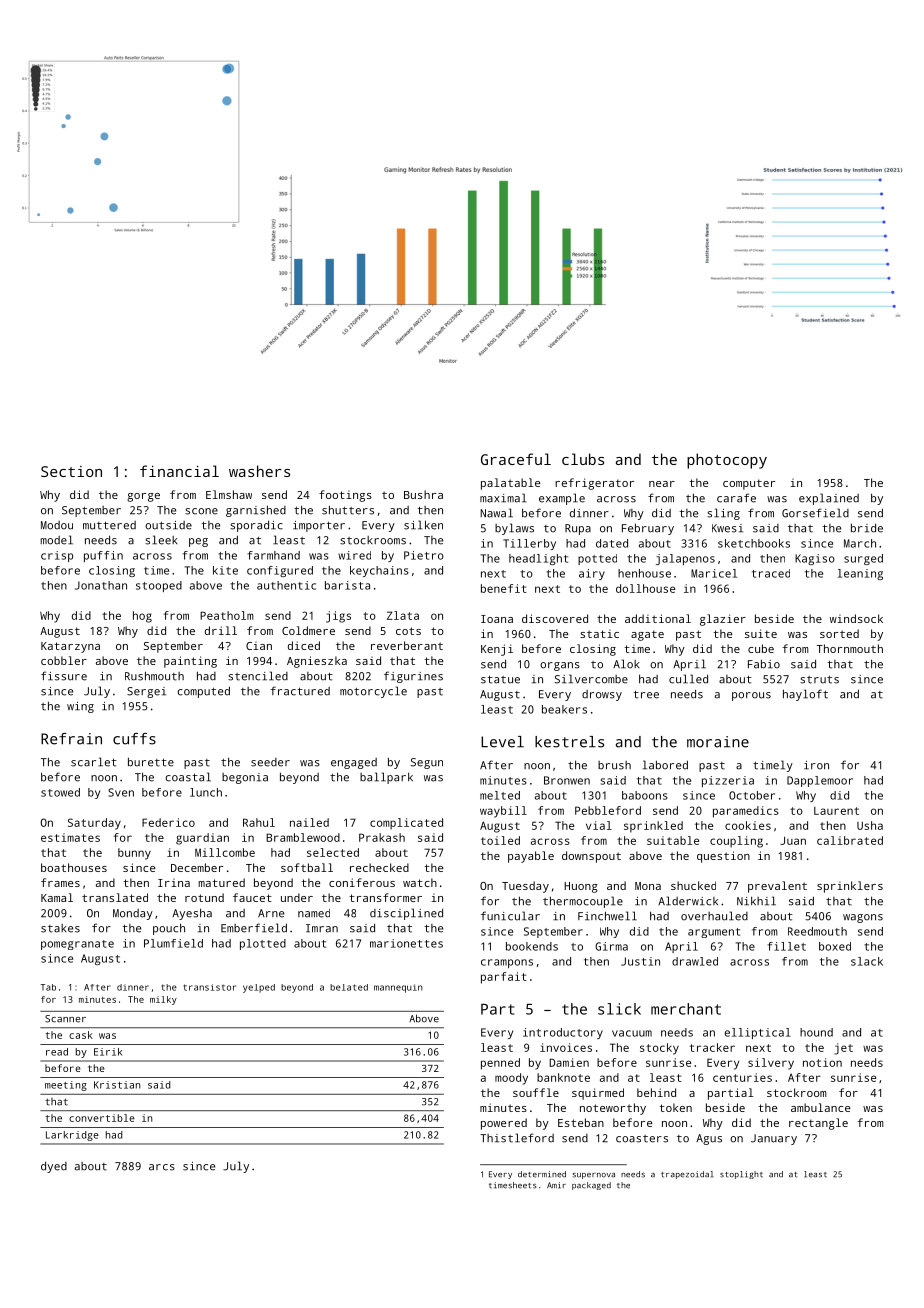 This image has width=924, height=1308. What do you see at coordinates (379, 867) in the image?
I see `rechecked` at bounding box center [379, 867].
